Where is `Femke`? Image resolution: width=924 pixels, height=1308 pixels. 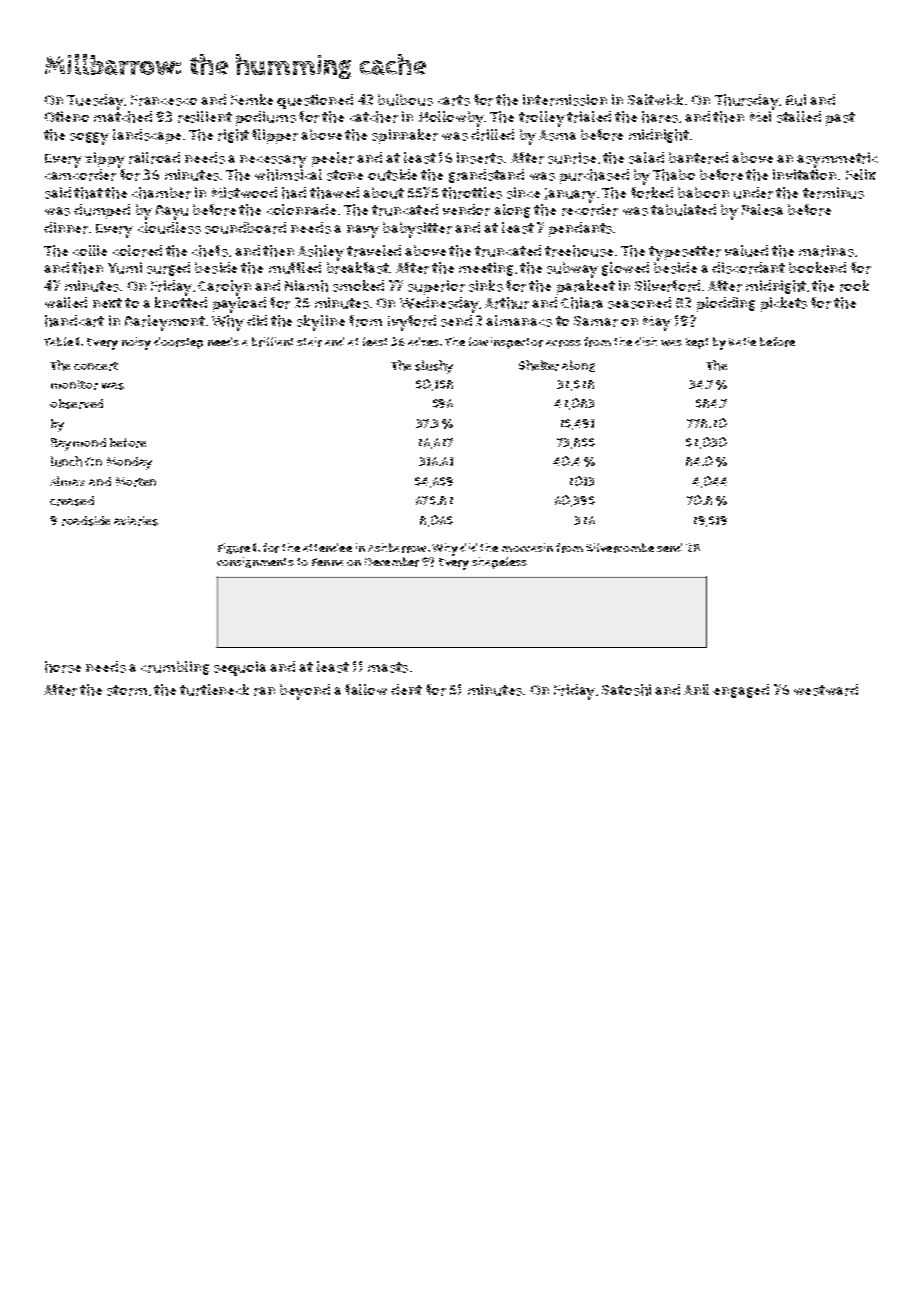
Femke is located at coordinates (252, 99).
